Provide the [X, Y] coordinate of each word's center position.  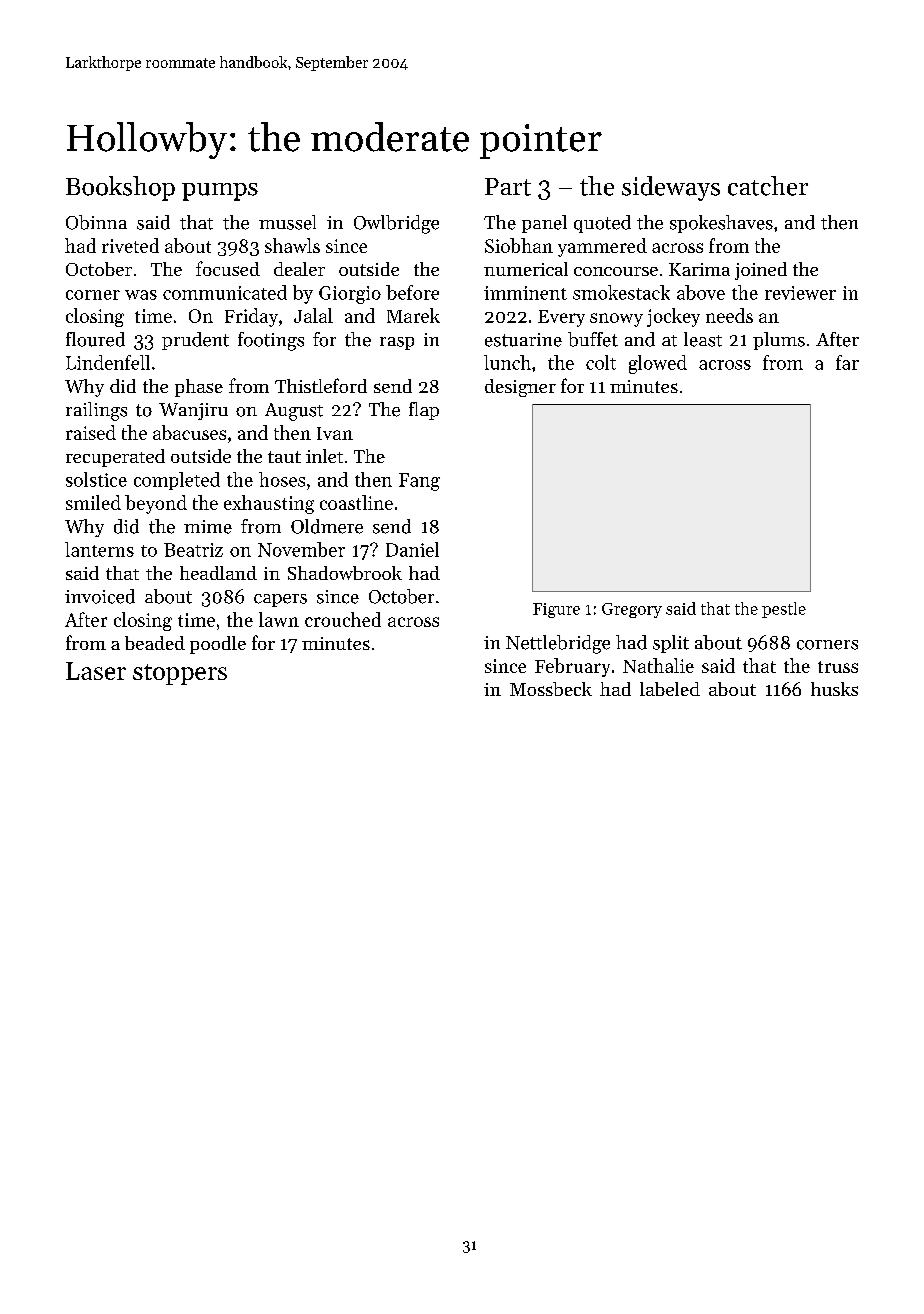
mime [208, 527]
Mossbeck [551, 689]
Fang [419, 482]
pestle [784, 610]
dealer [299, 269]
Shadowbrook [345, 573]
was [141, 295]
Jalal [313, 315]
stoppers [180, 674]
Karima [699, 269]
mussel [287, 222]
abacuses [189, 432]
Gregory [632, 610]
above [701, 292]
